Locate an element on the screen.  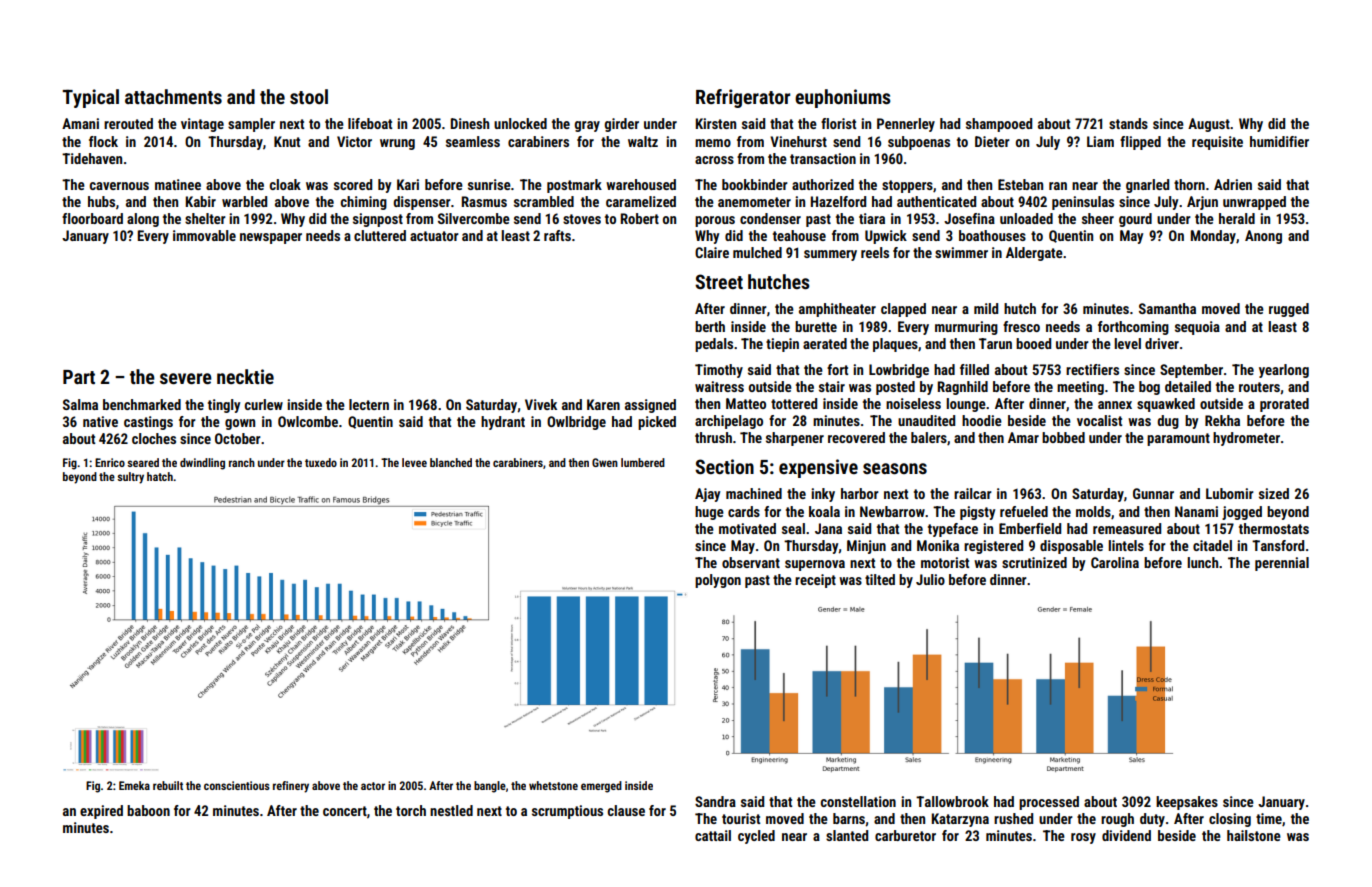
paramount is located at coordinates (1178, 439).
